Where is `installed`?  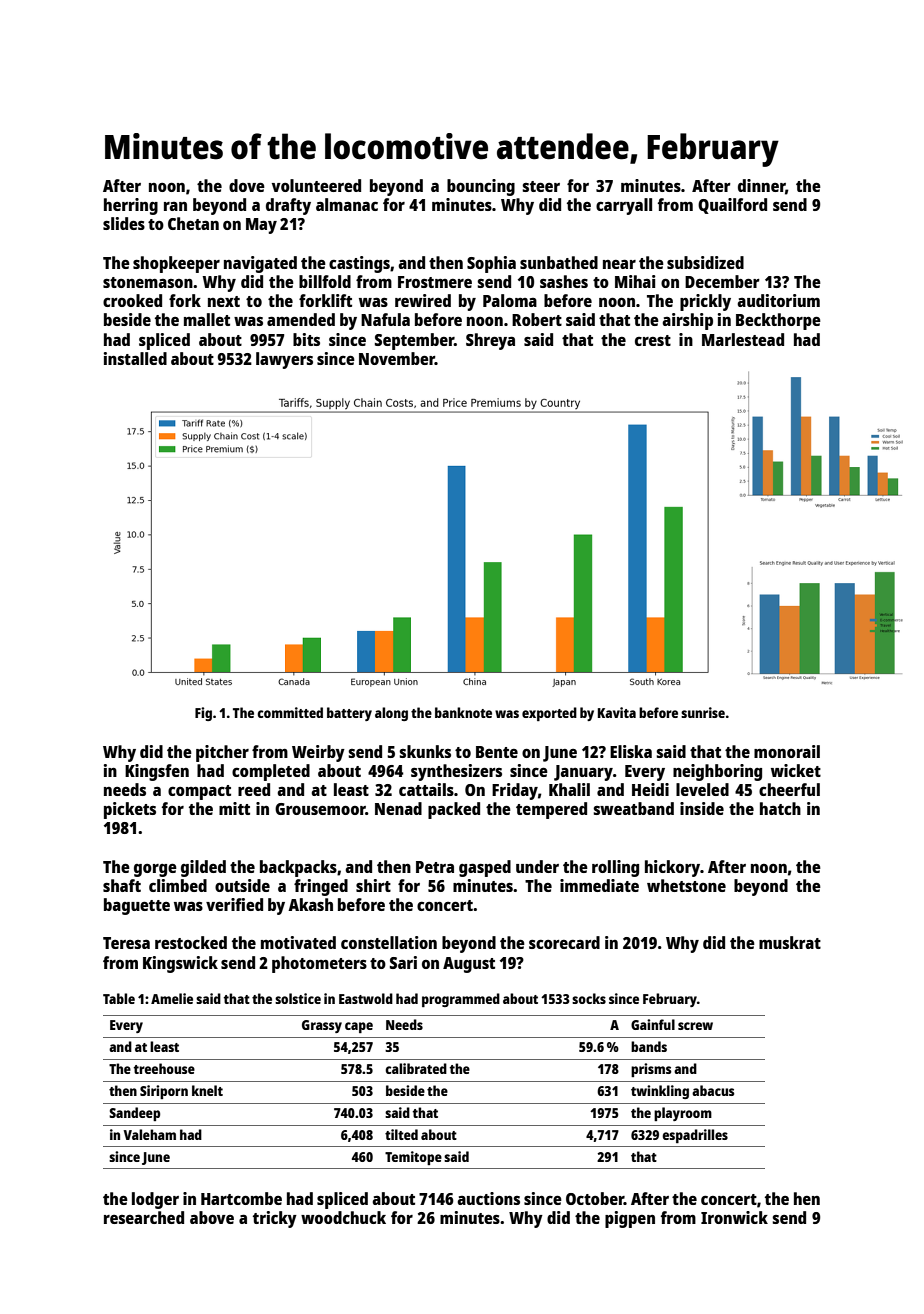 installed is located at coordinates (135, 358).
